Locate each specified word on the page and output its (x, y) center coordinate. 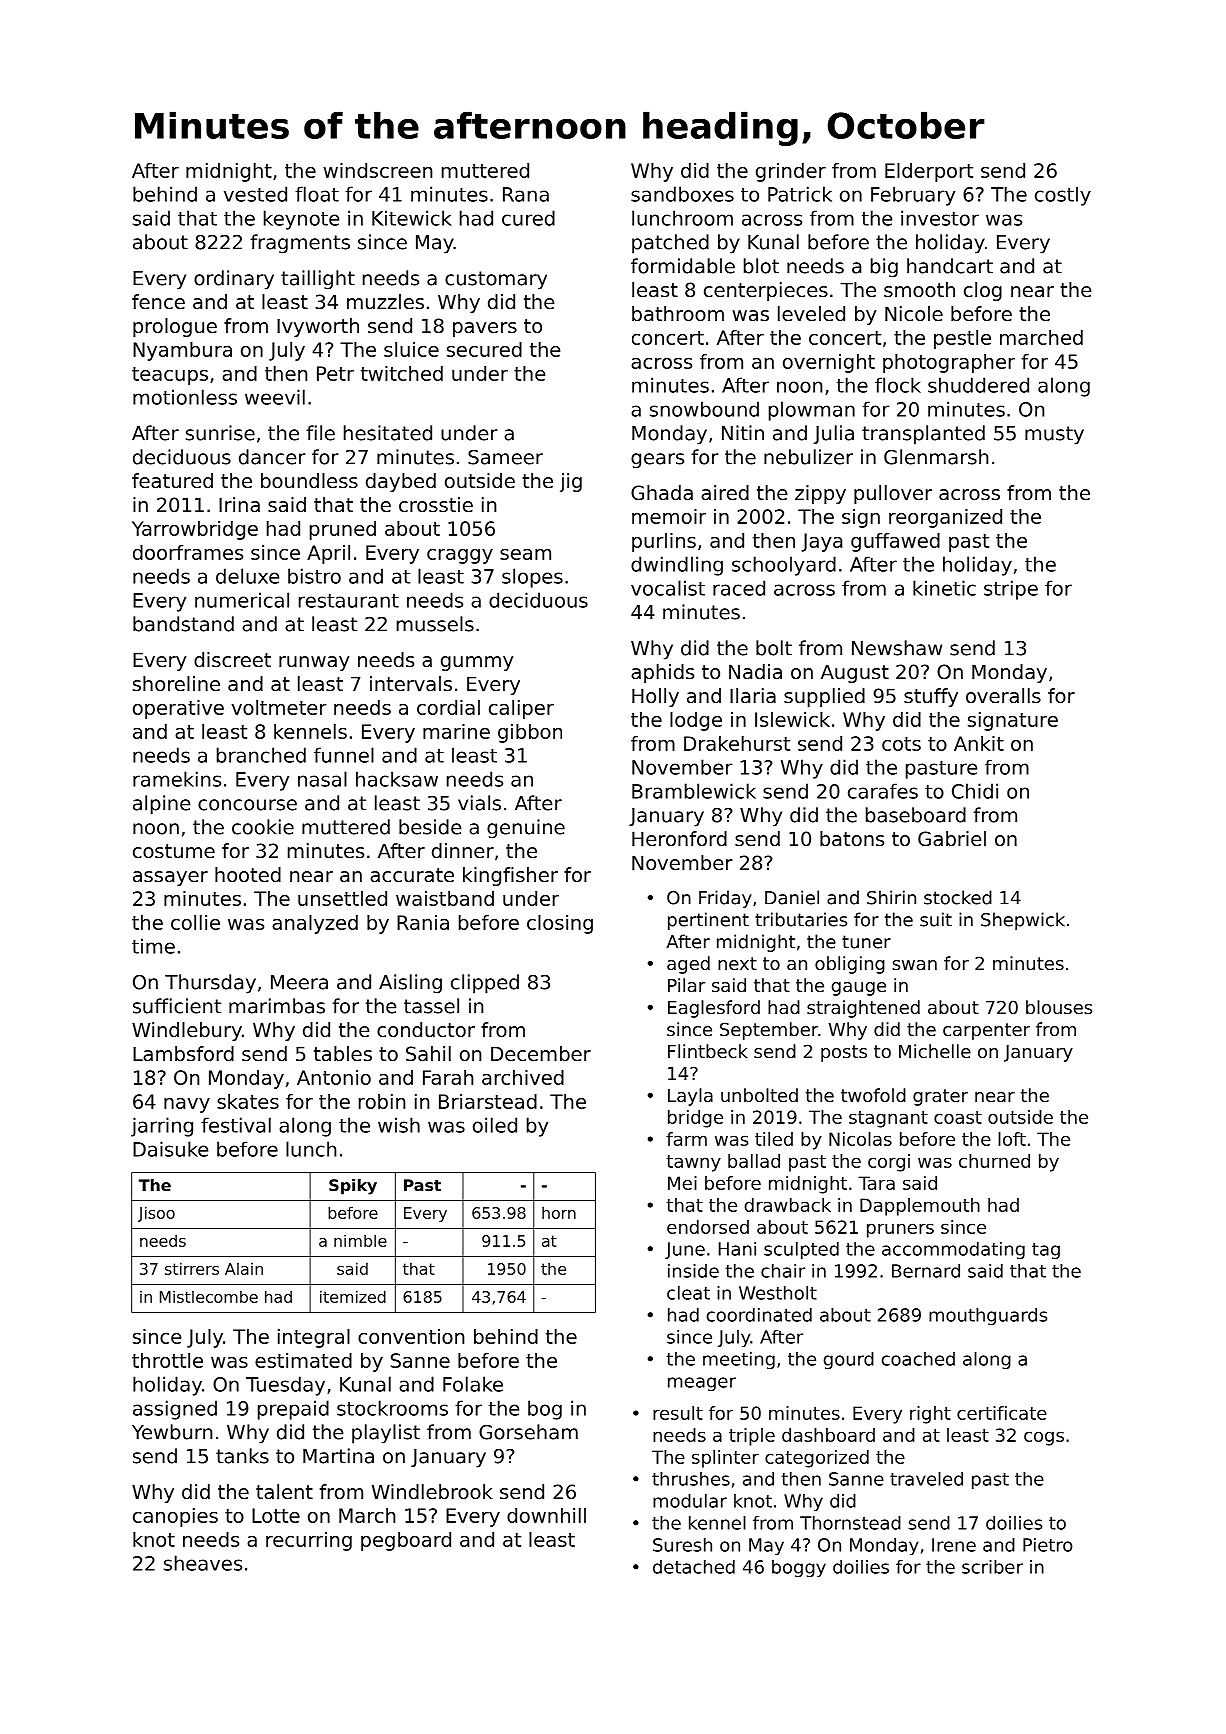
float (317, 194)
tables (343, 1054)
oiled (495, 1125)
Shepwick (1023, 921)
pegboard (406, 1541)
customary (496, 280)
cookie (263, 827)
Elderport (929, 172)
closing (560, 924)
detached (694, 1567)
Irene (954, 1545)
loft (1012, 1139)
